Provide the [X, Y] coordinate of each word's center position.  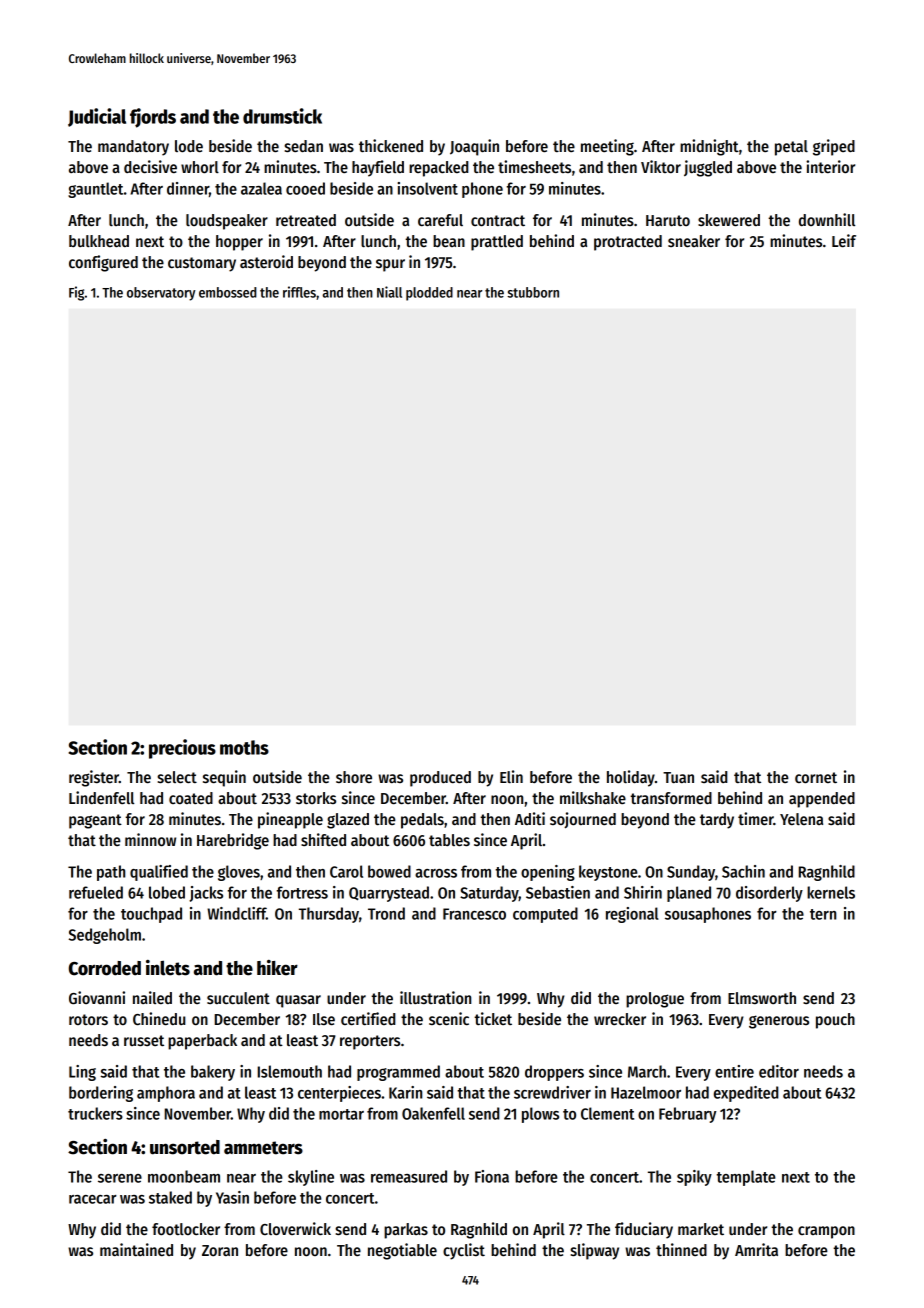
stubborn [533, 292]
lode [189, 146]
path [111, 873]
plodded [429, 294]
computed [545, 915]
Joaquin [474, 147]
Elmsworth [762, 998]
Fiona [492, 1176]
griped [834, 147]
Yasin [232, 1197]
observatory [161, 294]
